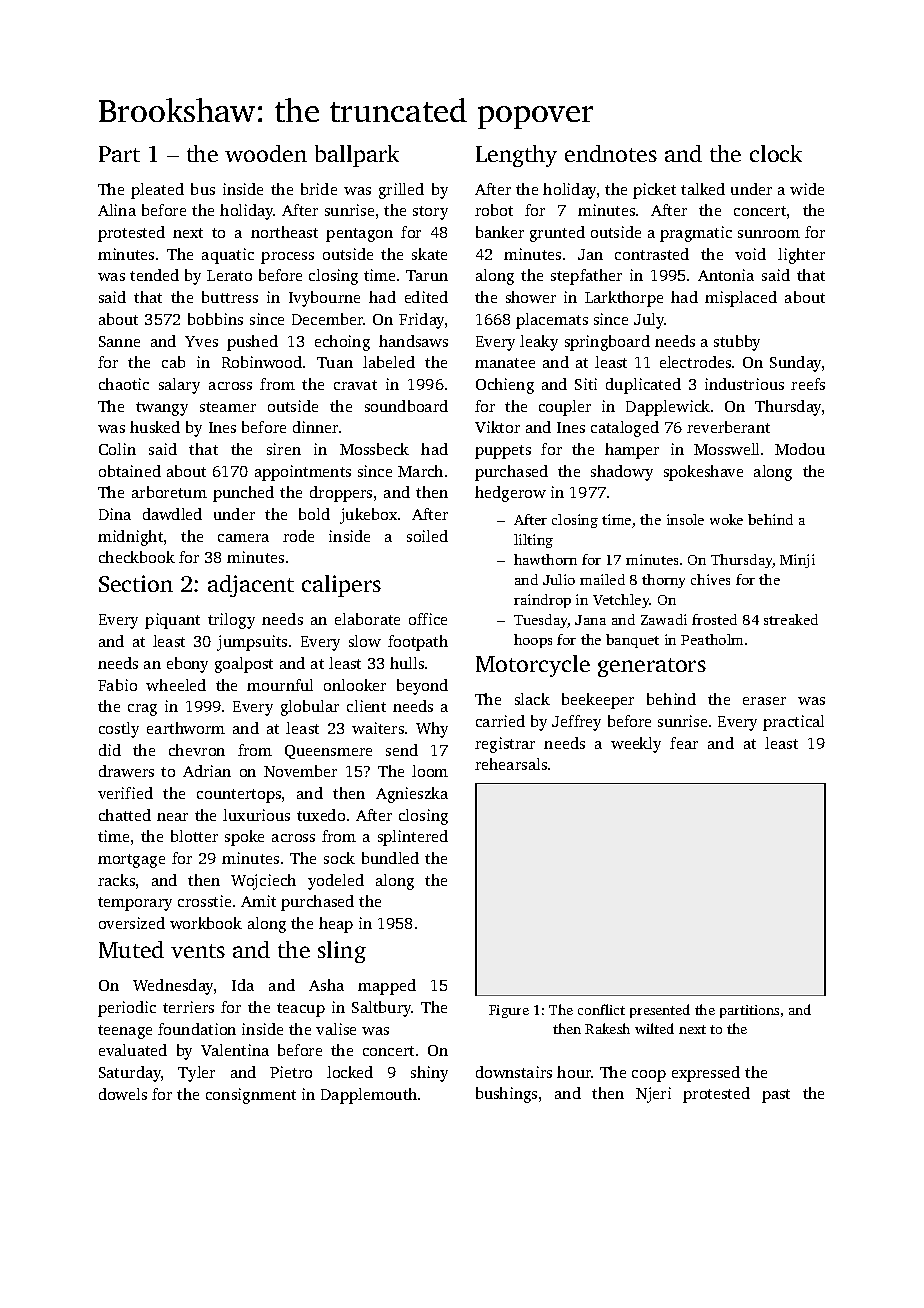  I want to click on carried, so click(500, 721).
